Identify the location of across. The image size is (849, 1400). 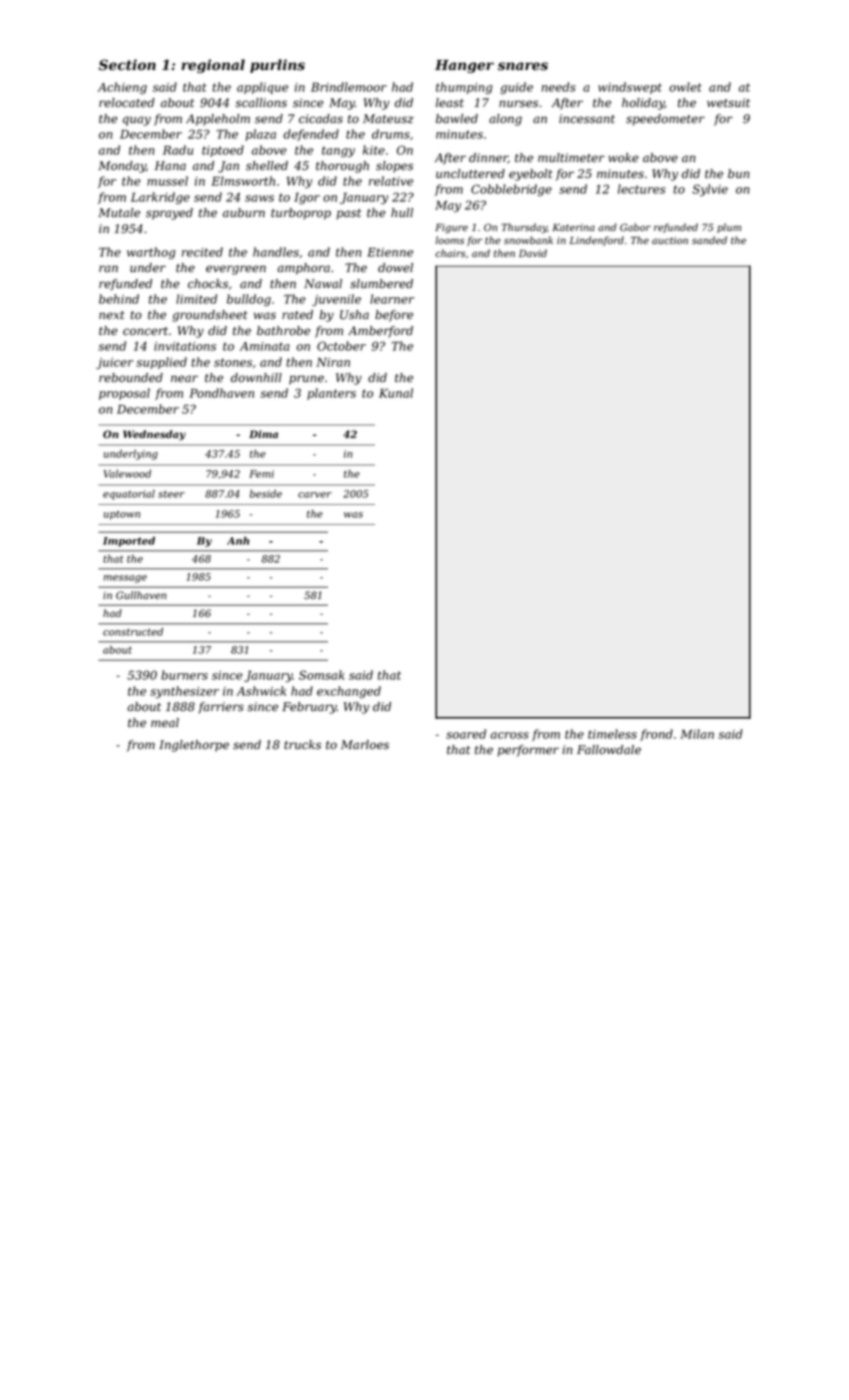
(509, 735).
